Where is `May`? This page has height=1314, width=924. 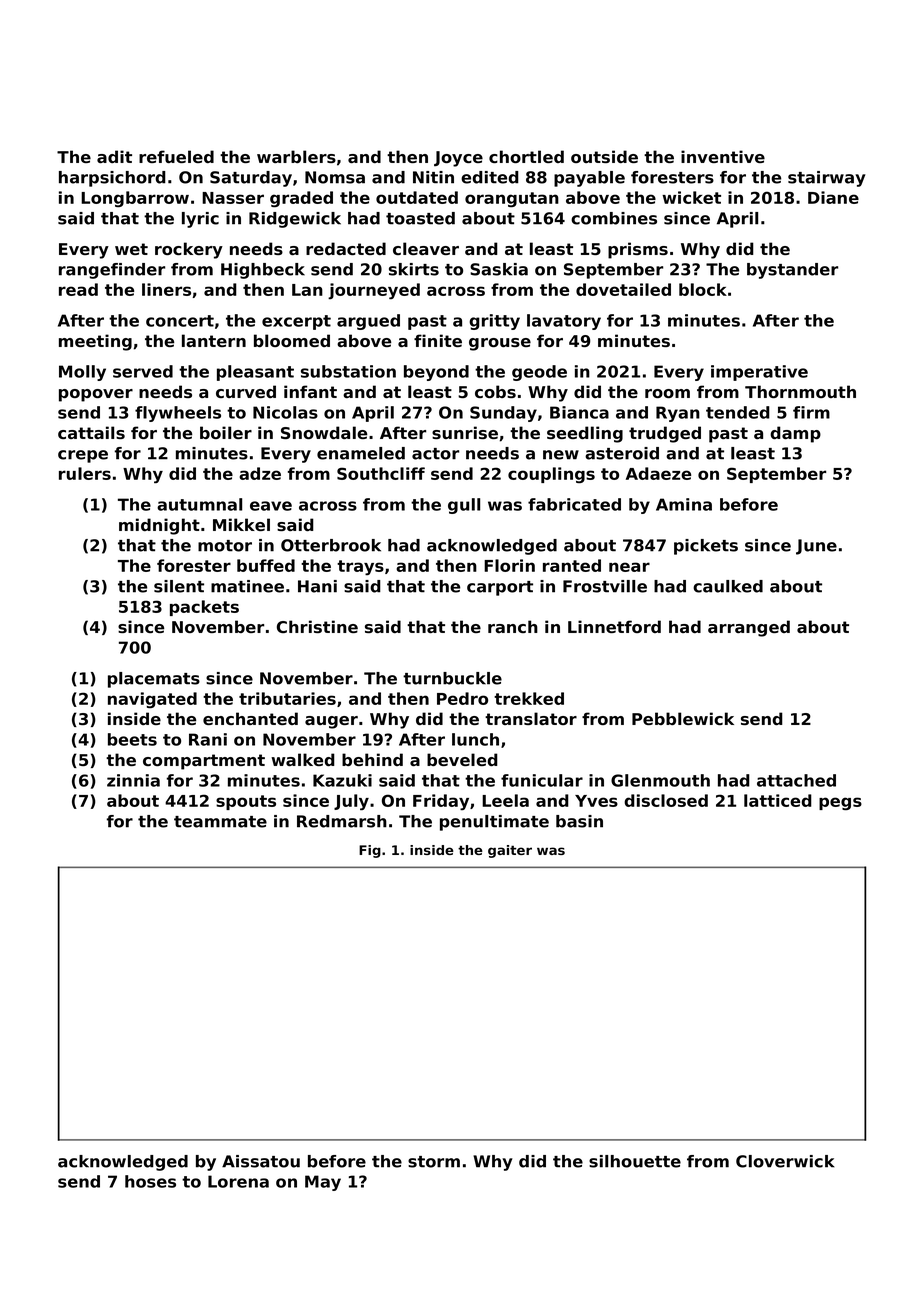 May is located at coordinates (323, 1183).
